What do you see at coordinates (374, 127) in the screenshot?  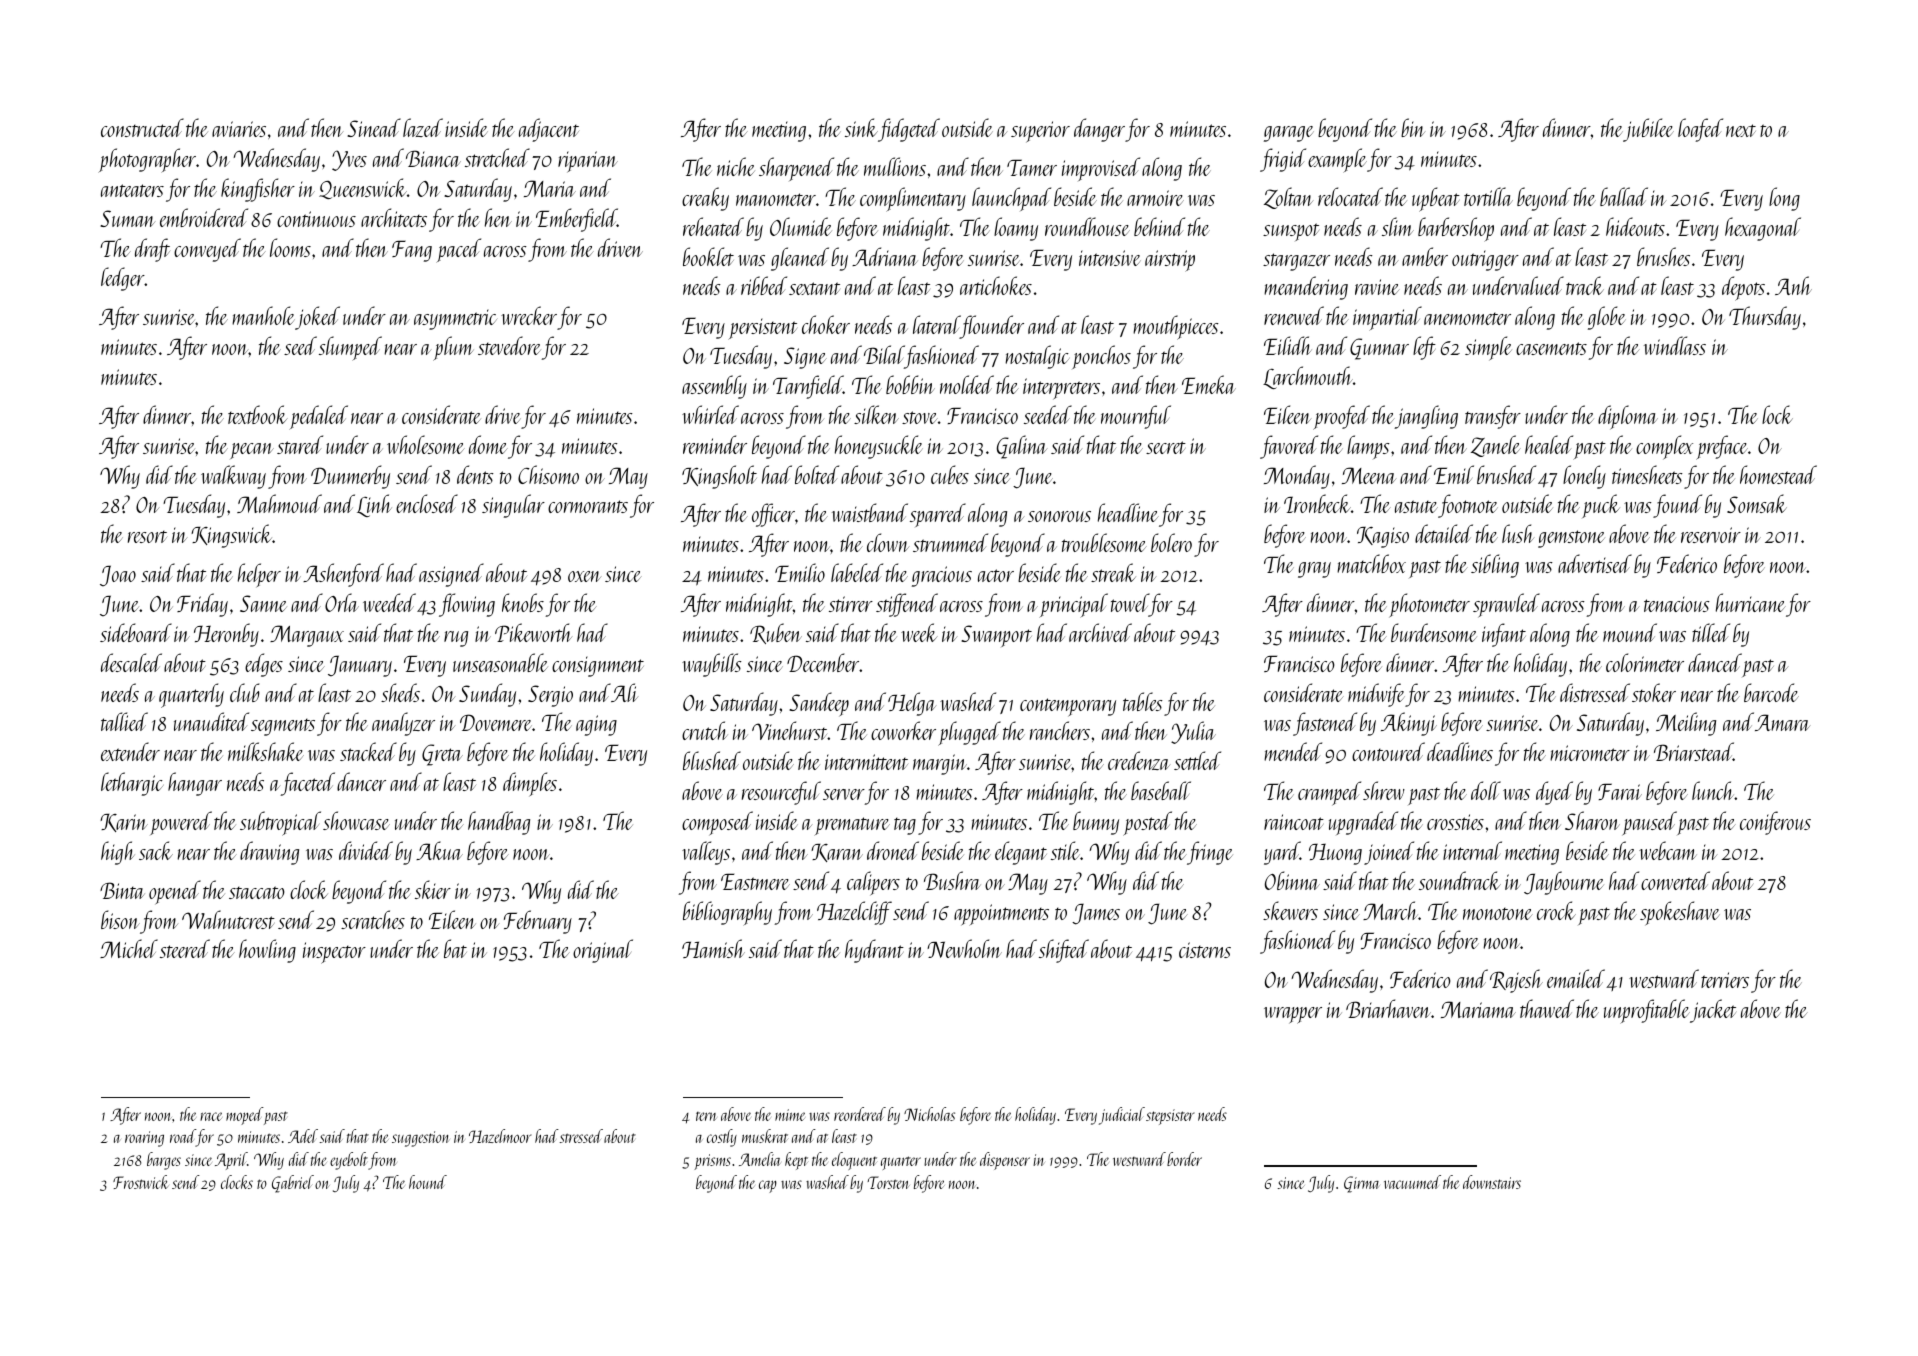 I see `Sinead` at bounding box center [374, 127].
